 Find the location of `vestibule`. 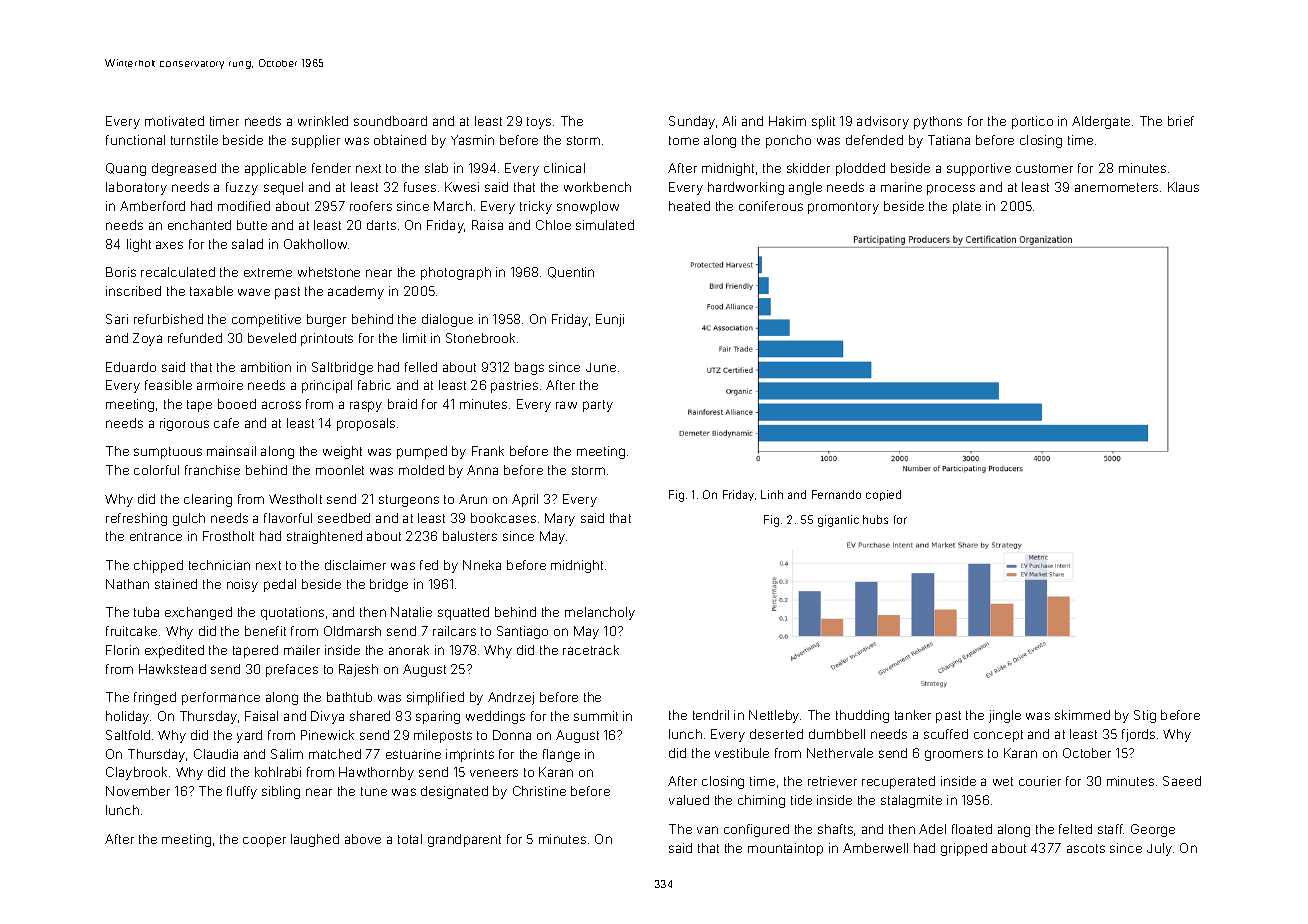

vestibule is located at coordinates (742, 753).
